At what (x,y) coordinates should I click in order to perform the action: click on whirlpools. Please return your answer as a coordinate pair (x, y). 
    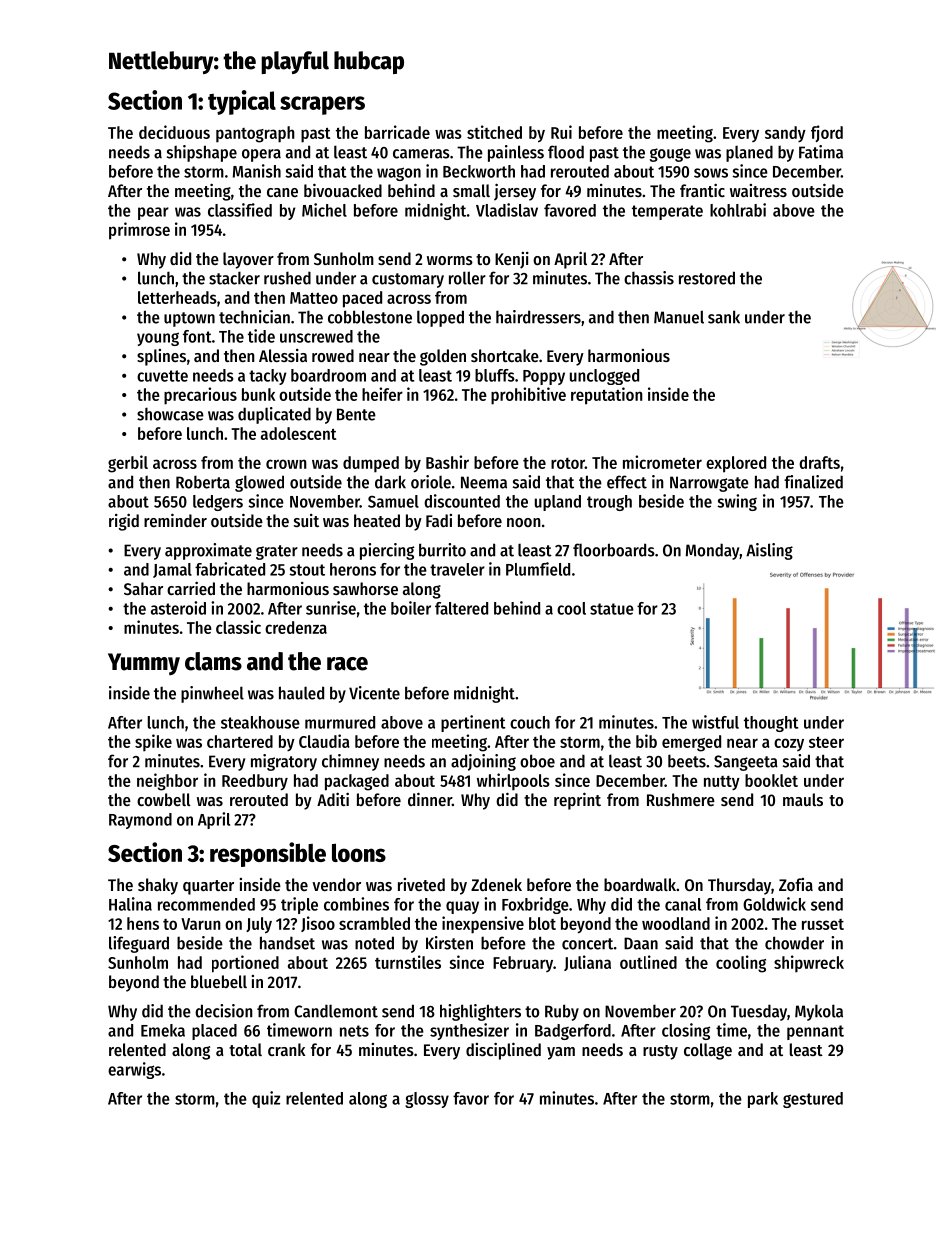
    Looking at the image, I should click on (513, 781).
